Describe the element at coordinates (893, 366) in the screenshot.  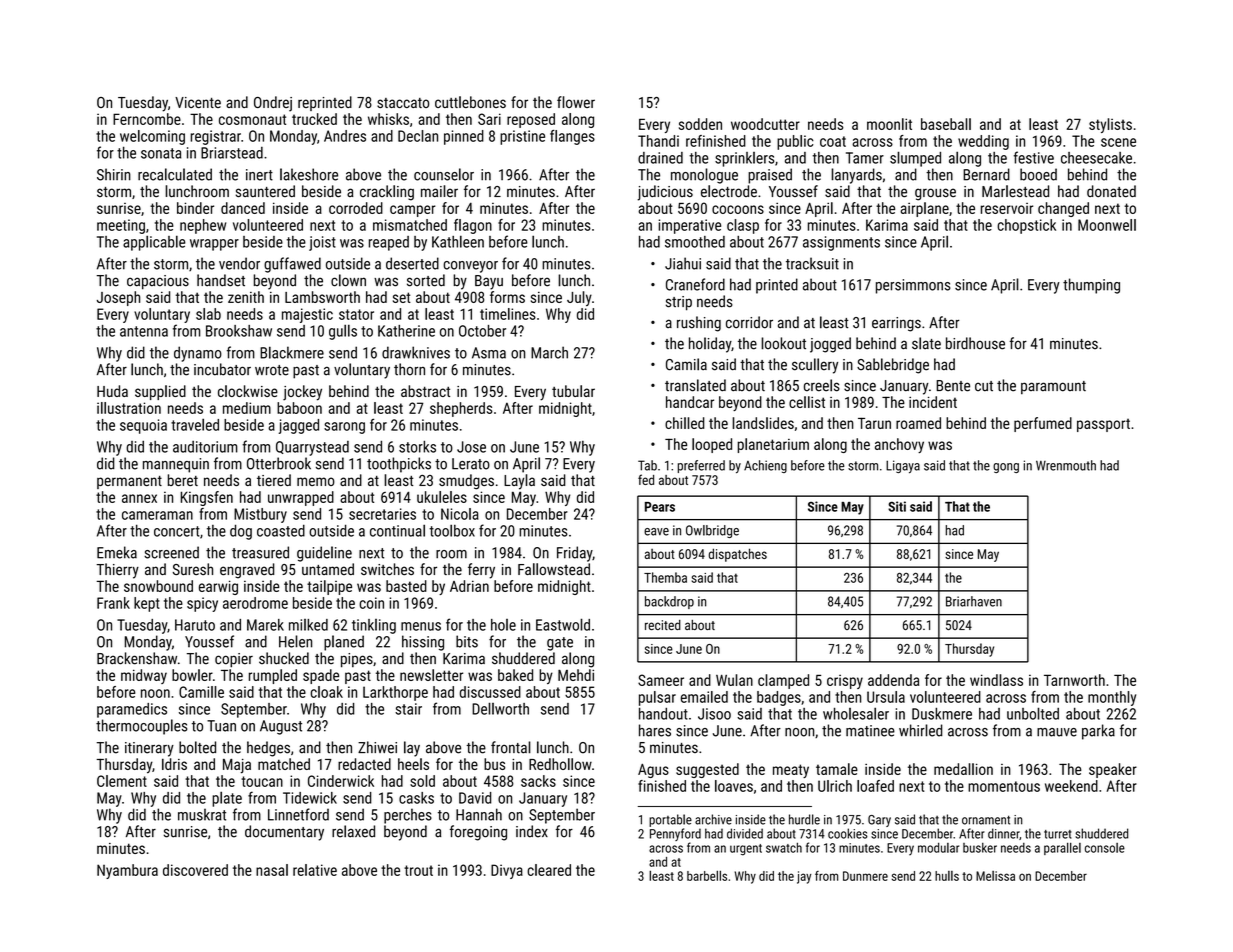
I see `Sablebridge` at that location.
